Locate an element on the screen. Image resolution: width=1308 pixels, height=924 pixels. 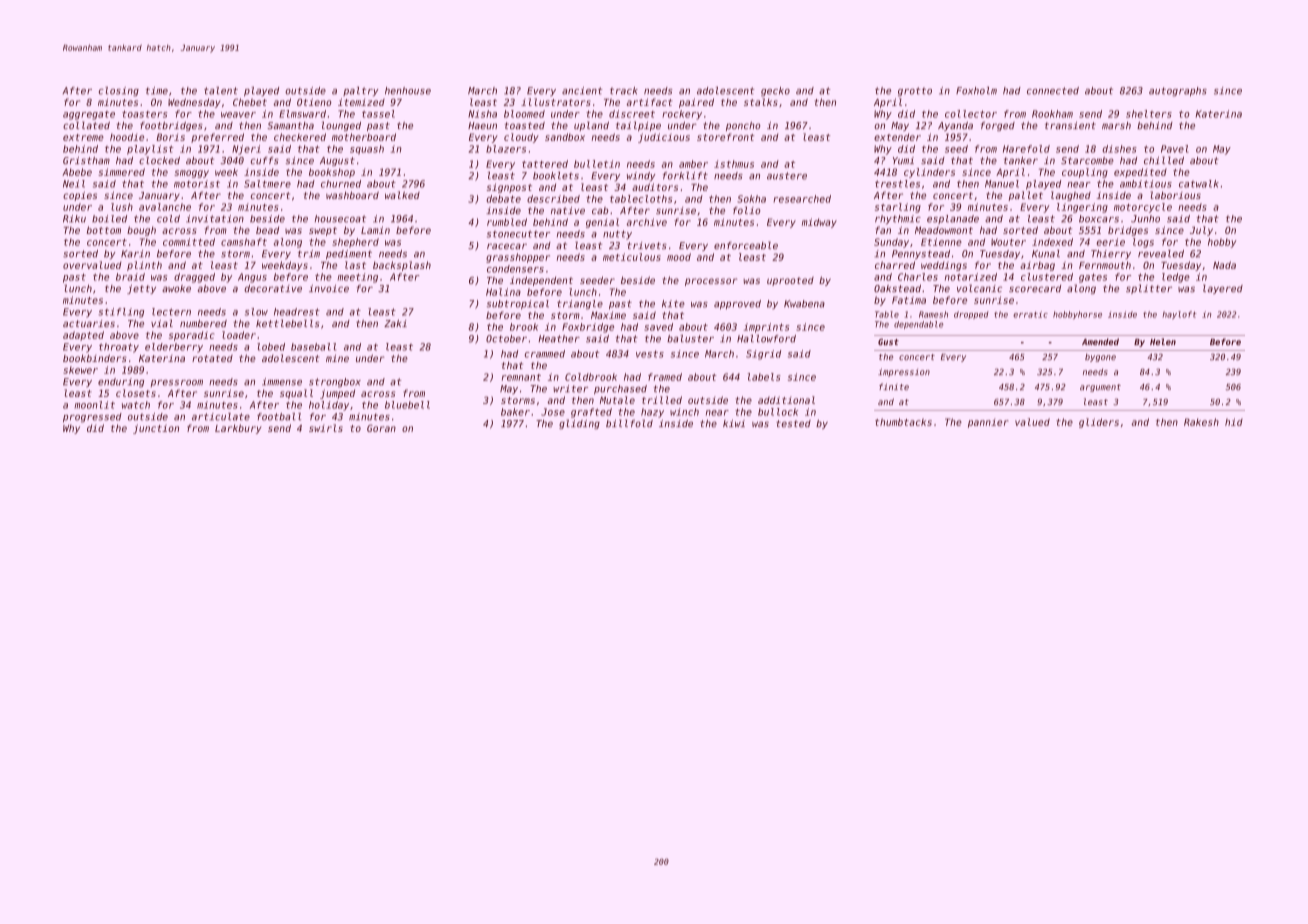
nutty is located at coordinates (617, 235).
